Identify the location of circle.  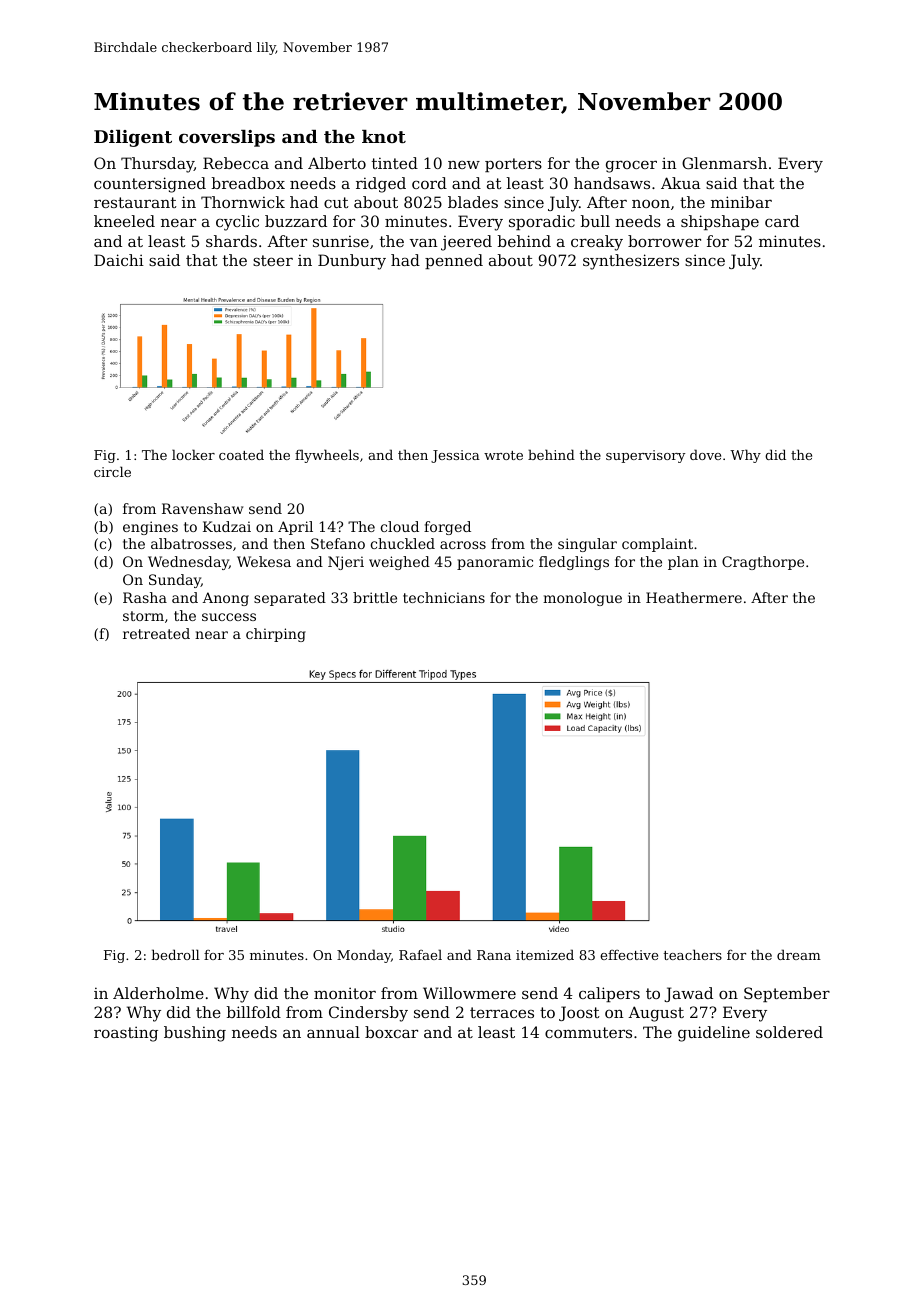
(112, 471).
